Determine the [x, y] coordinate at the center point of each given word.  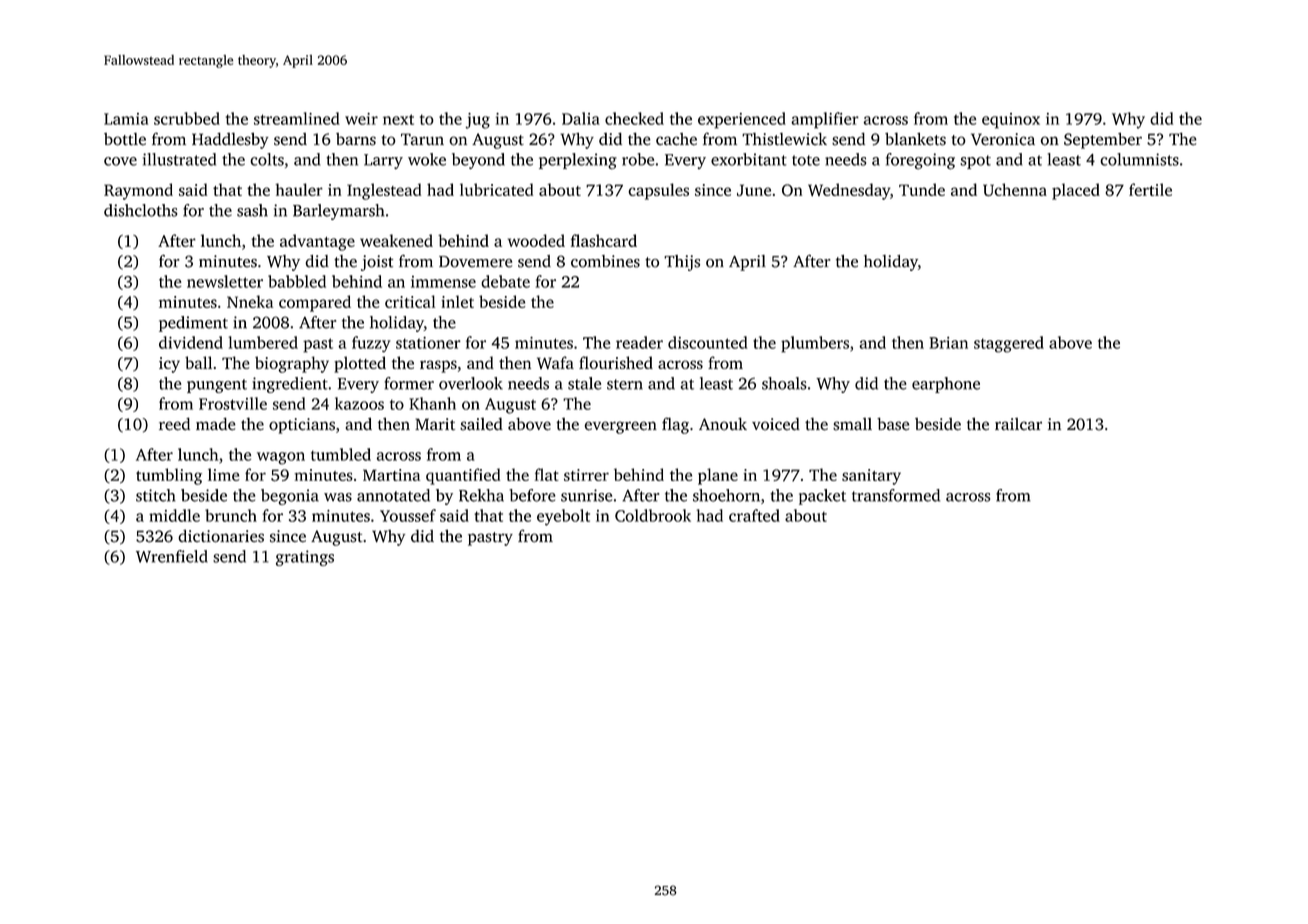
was [338, 497]
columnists [1139, 159]
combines [605, 261]
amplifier [825, 120]
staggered [1009, 344]
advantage [317, 242]
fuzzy [371, 344]
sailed [481, 424]
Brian [948, 343]
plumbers [815, 344]
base [893, 424]
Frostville [233, 403]
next [398, 119]
